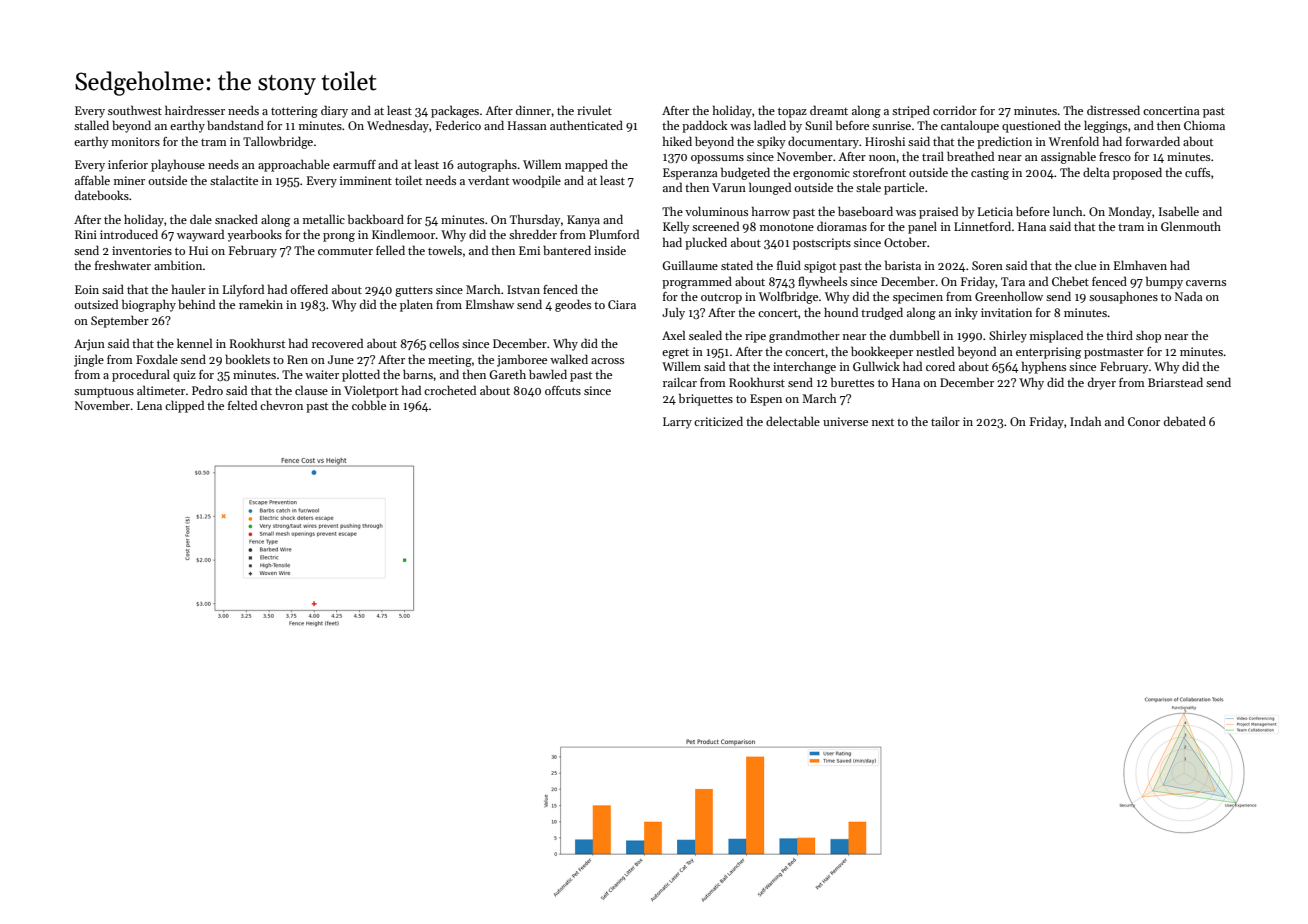 Image resolution: width=1308 pixels, height=924 pixels. What do you see at coordinates (677, 141) in the screenshot?
I see `hiked` at bounding box center [677, 141].
